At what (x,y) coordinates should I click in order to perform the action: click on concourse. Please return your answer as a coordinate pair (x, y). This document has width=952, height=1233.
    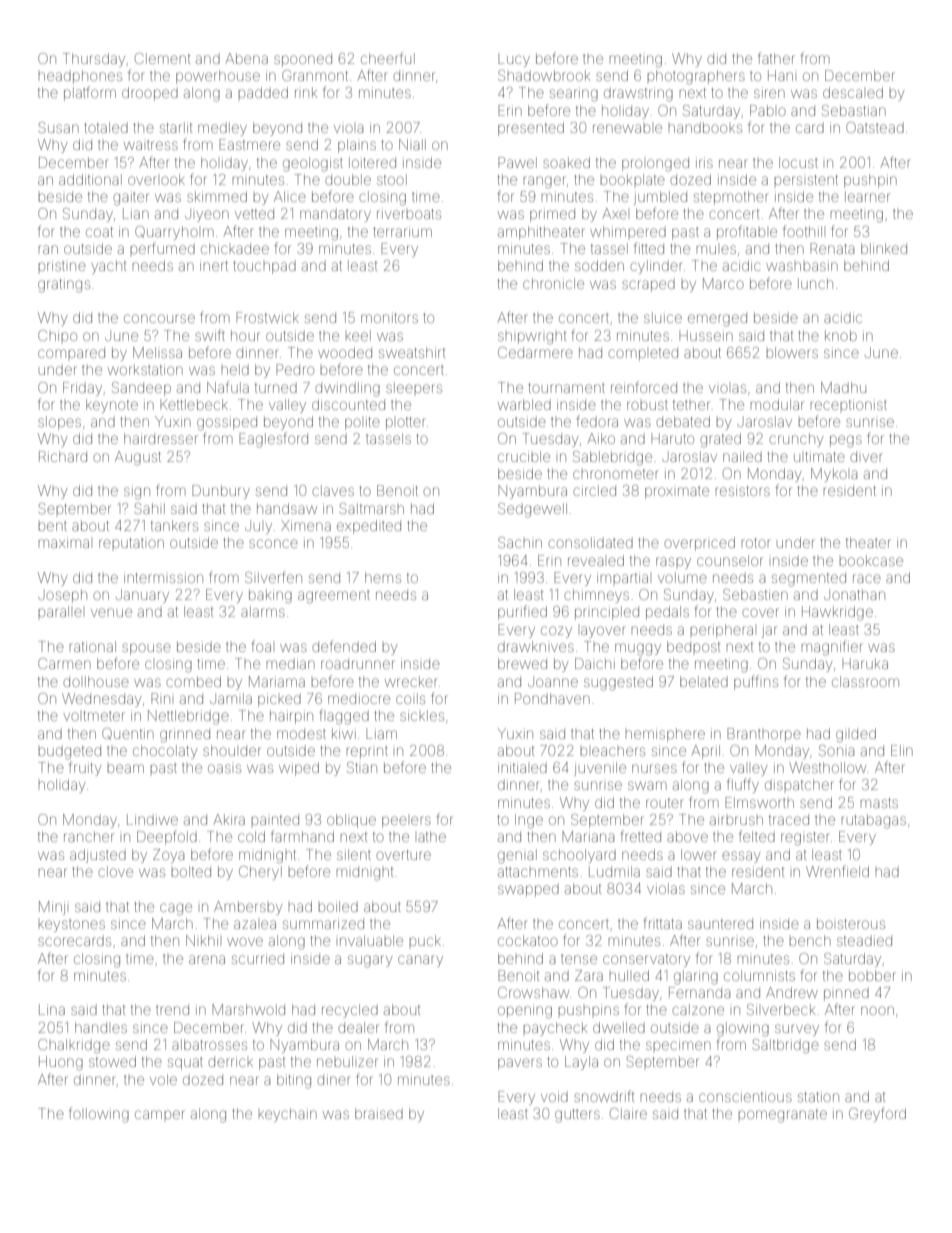
    Looking at the image, I should click on (159, 318).
